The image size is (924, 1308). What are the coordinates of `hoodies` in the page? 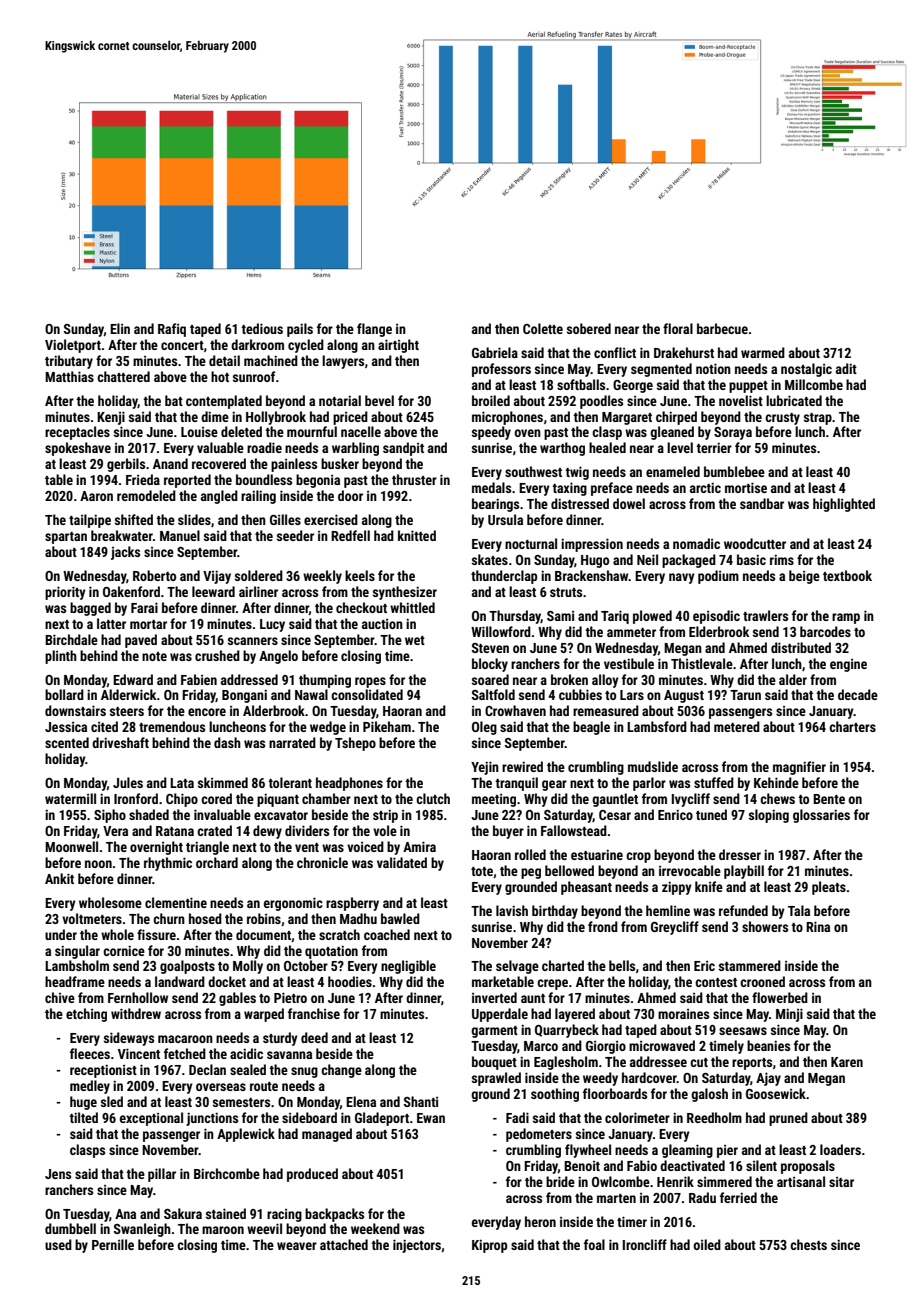 It's located at (350, 981).
